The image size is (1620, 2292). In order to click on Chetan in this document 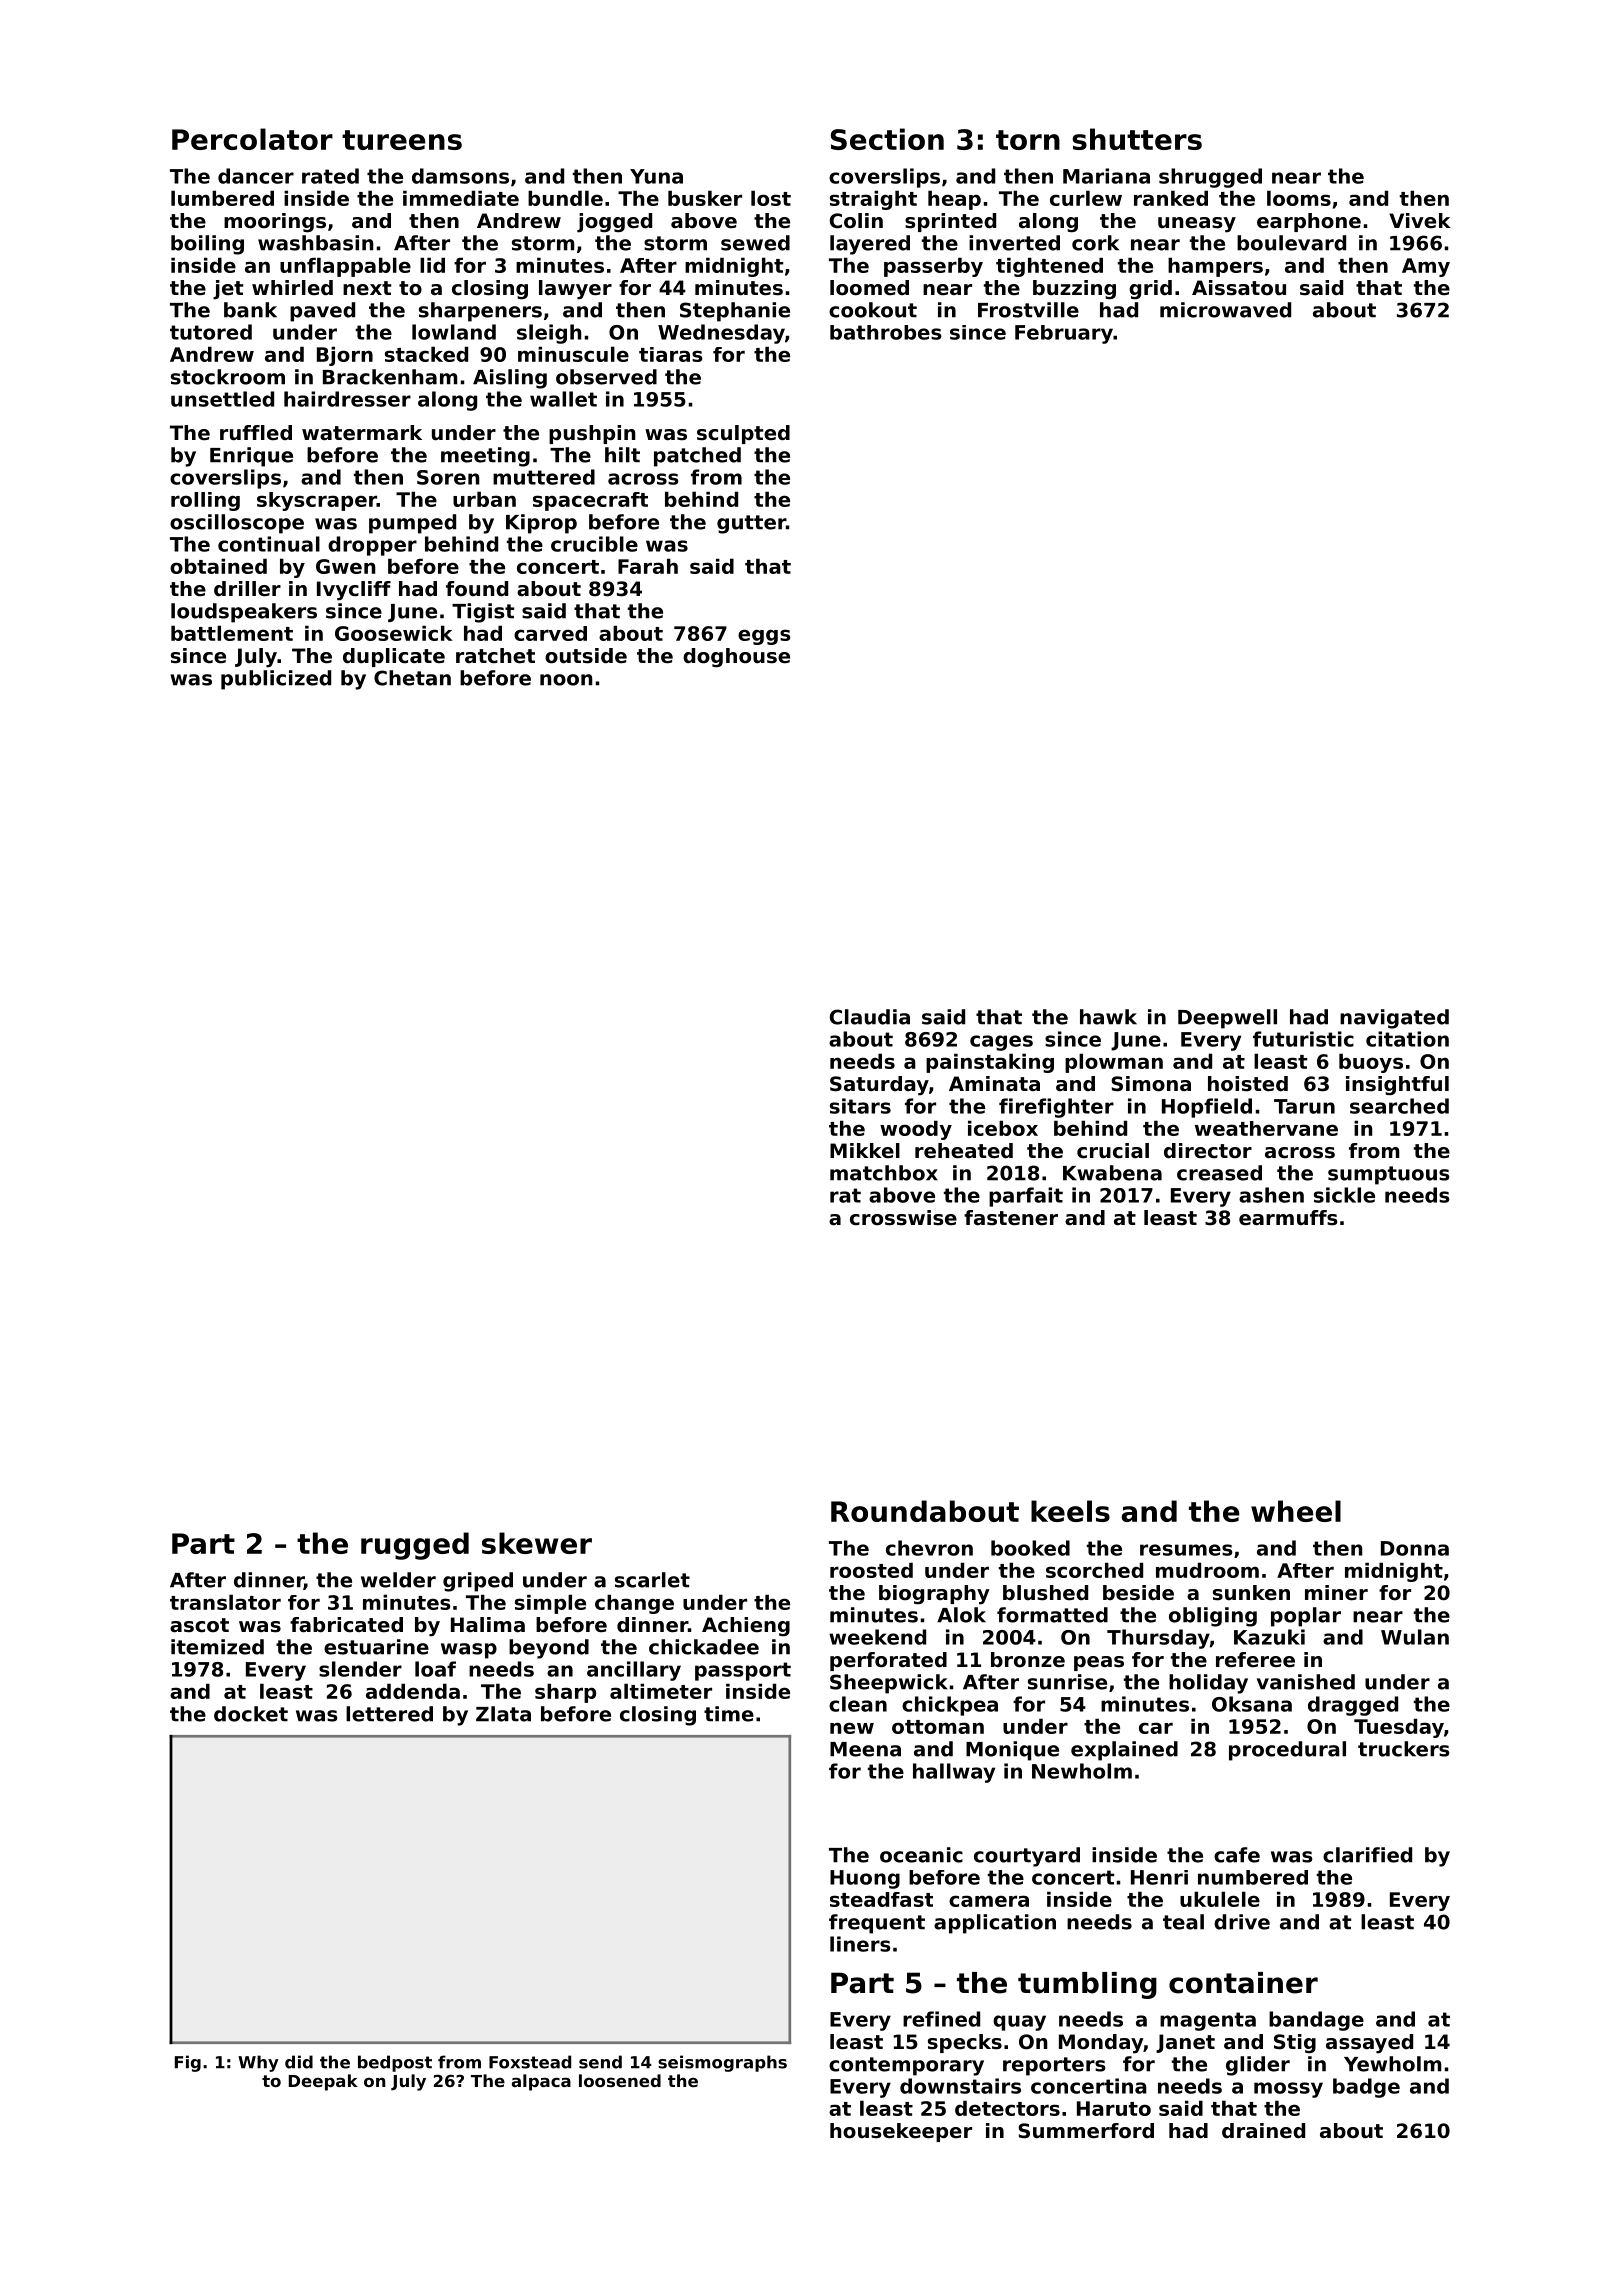, I will do `click(412, 678)`.
